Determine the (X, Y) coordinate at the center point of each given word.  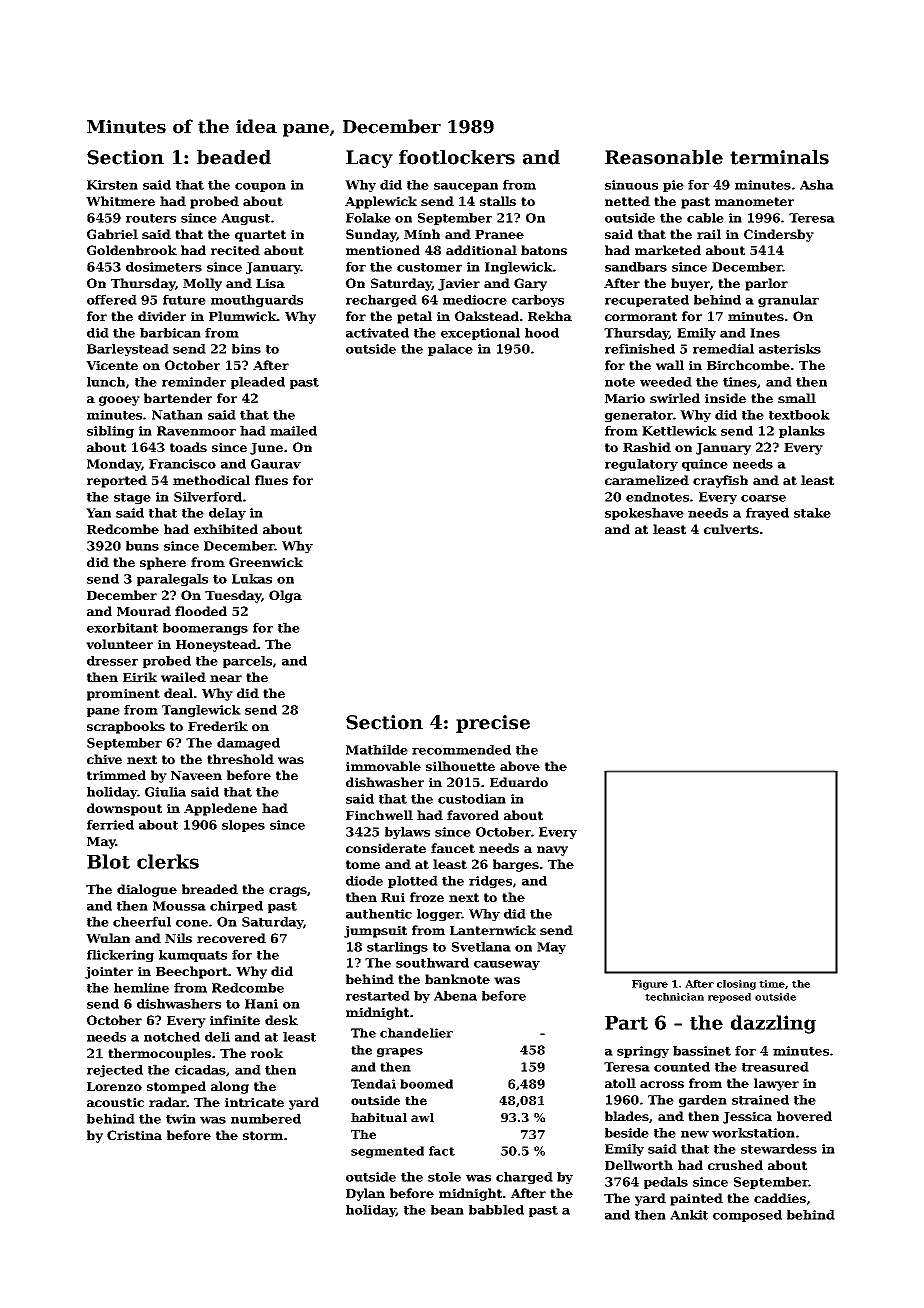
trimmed (116, 775)
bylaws (407, 833)
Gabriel (112, 234)
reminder (194, 382)
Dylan (365, 1194)
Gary (530, 284)
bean (447, 1210)
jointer (109, 972)
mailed (293, 431)
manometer (754, 201)
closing (736, 985)
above (520, 766)
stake (812, 513)
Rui (393, 897)
